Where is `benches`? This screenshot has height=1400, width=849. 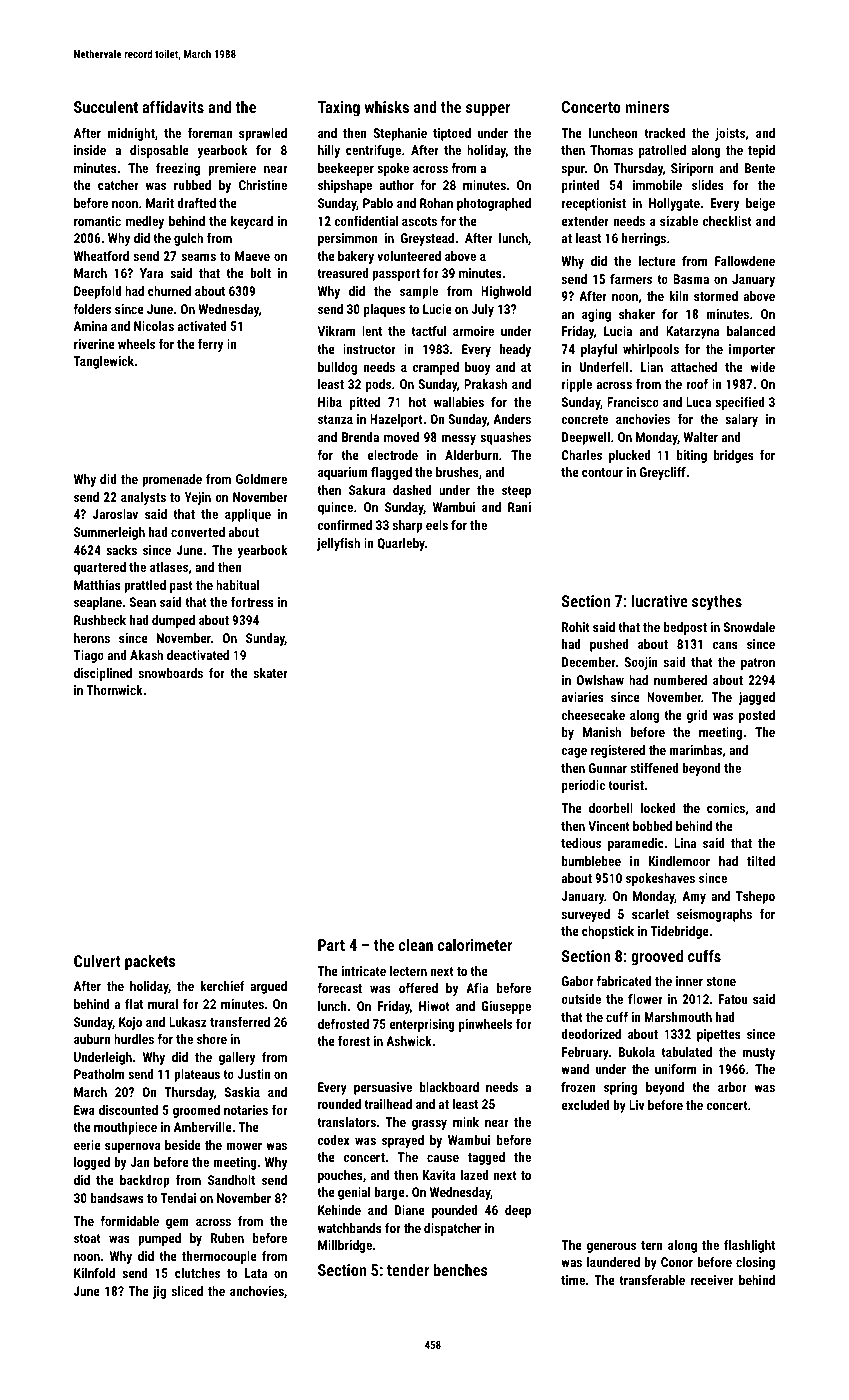
benches is located at coordinates (461, 1269).
